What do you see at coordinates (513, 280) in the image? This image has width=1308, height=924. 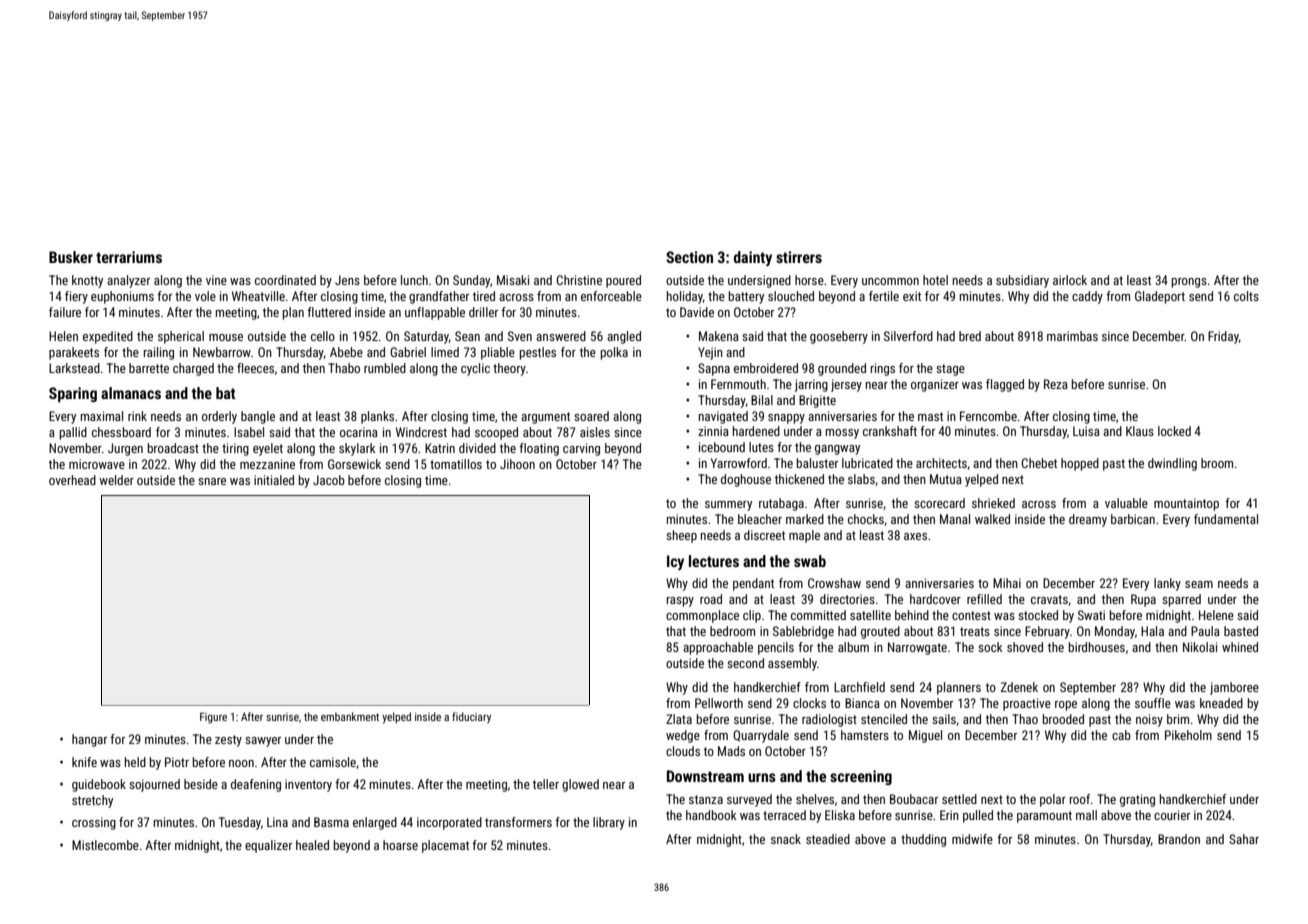 I see `Misaki` at bounding box center [513, 280].
